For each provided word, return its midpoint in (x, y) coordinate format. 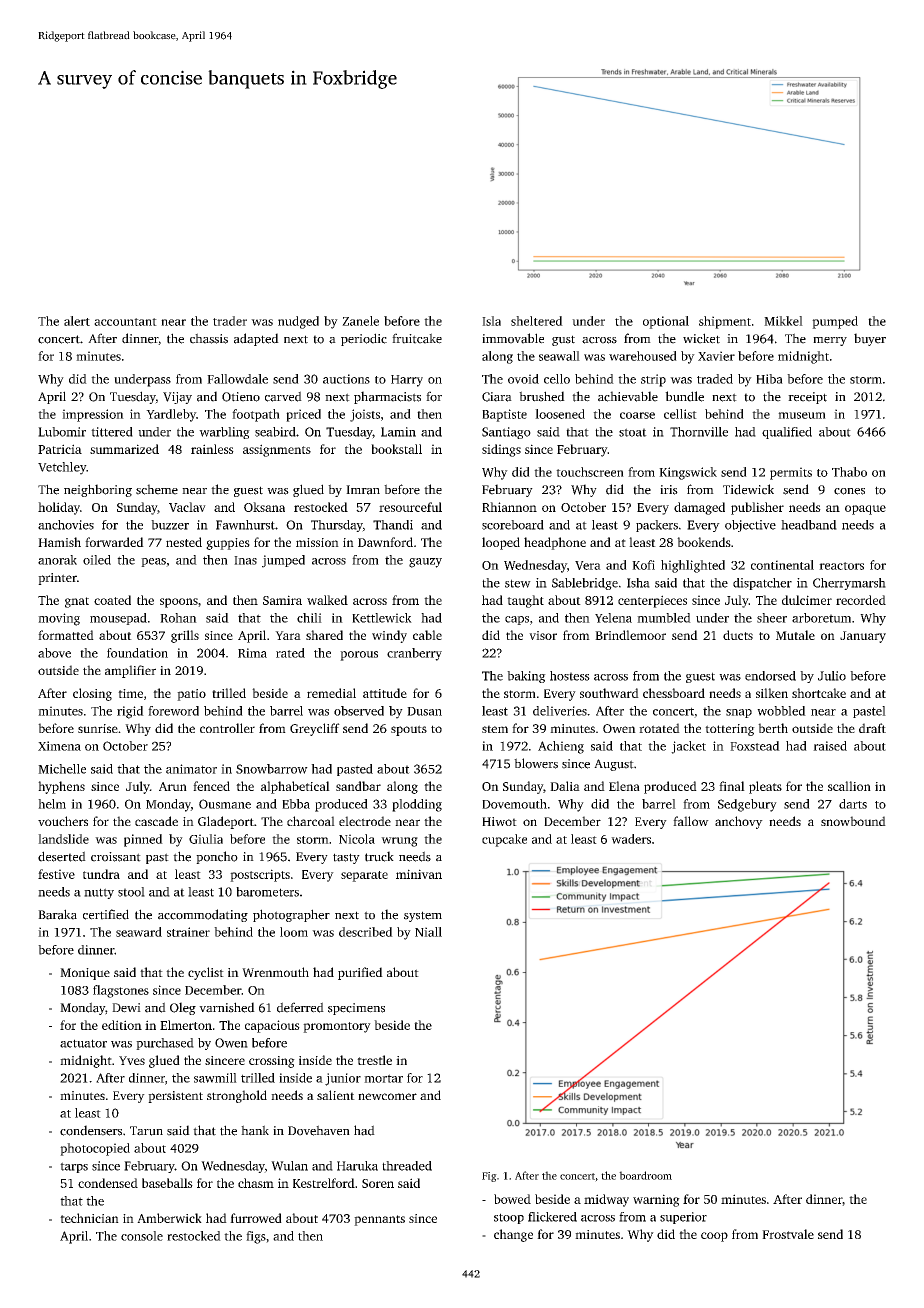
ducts (738, 635)
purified (360, 973)
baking (526, 677)
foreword (173, 711)
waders (631, 839)
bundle (684, 396)
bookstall (396, 449)
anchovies (66, 525)
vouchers (63, 821)
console (142, 1236)
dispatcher (762, 584)
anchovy (739, 822)
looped (501, 543)
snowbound (853, 821)
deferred (300, 1007)
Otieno (241, 397)
